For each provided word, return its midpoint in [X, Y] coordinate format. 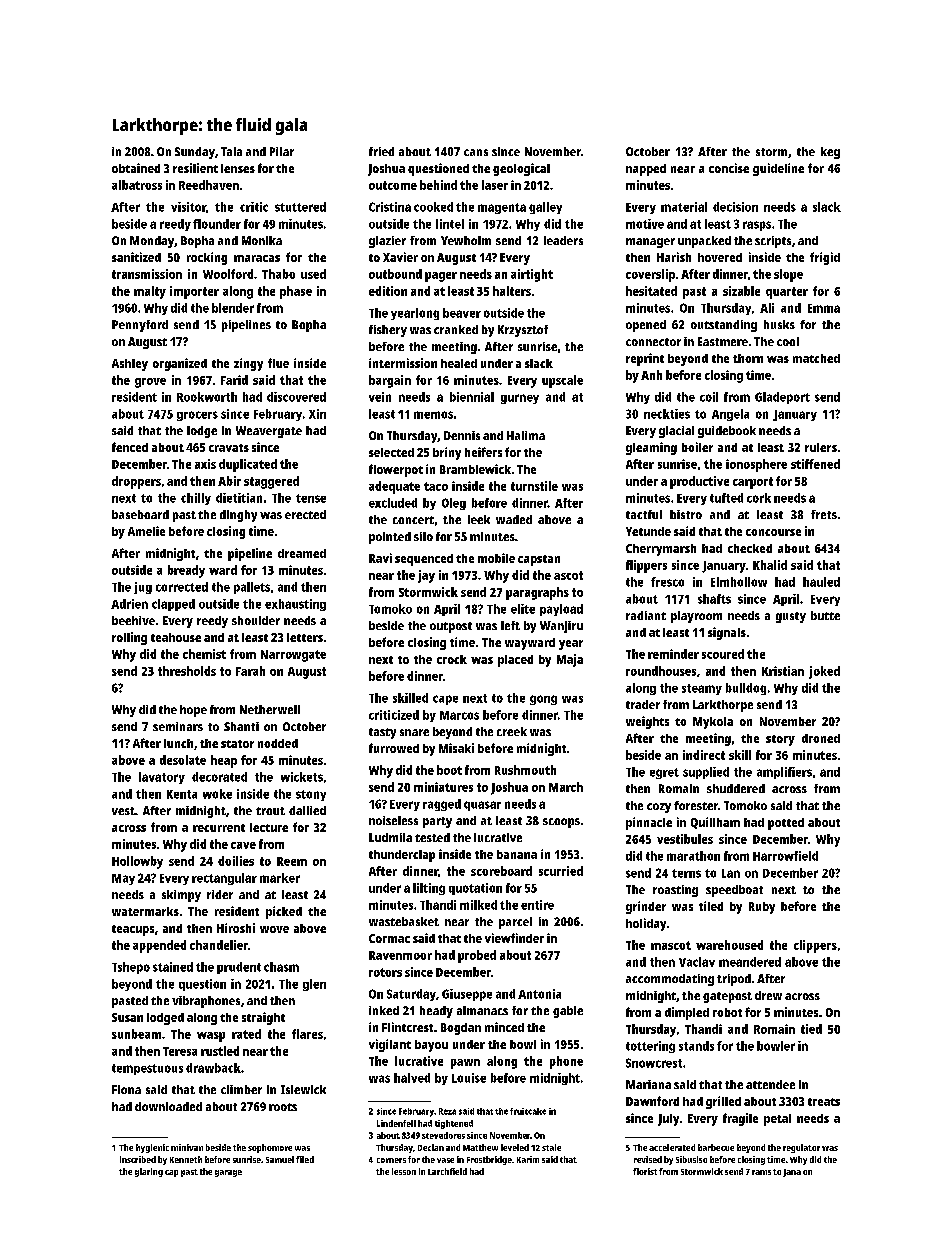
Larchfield [447, 1171]
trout [270, 811]
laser [495, 185]
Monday [152, 242]
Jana [792, 1173]
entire [537, 905]
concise [729, 168]
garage [228, 1173]
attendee [770, 1084]
